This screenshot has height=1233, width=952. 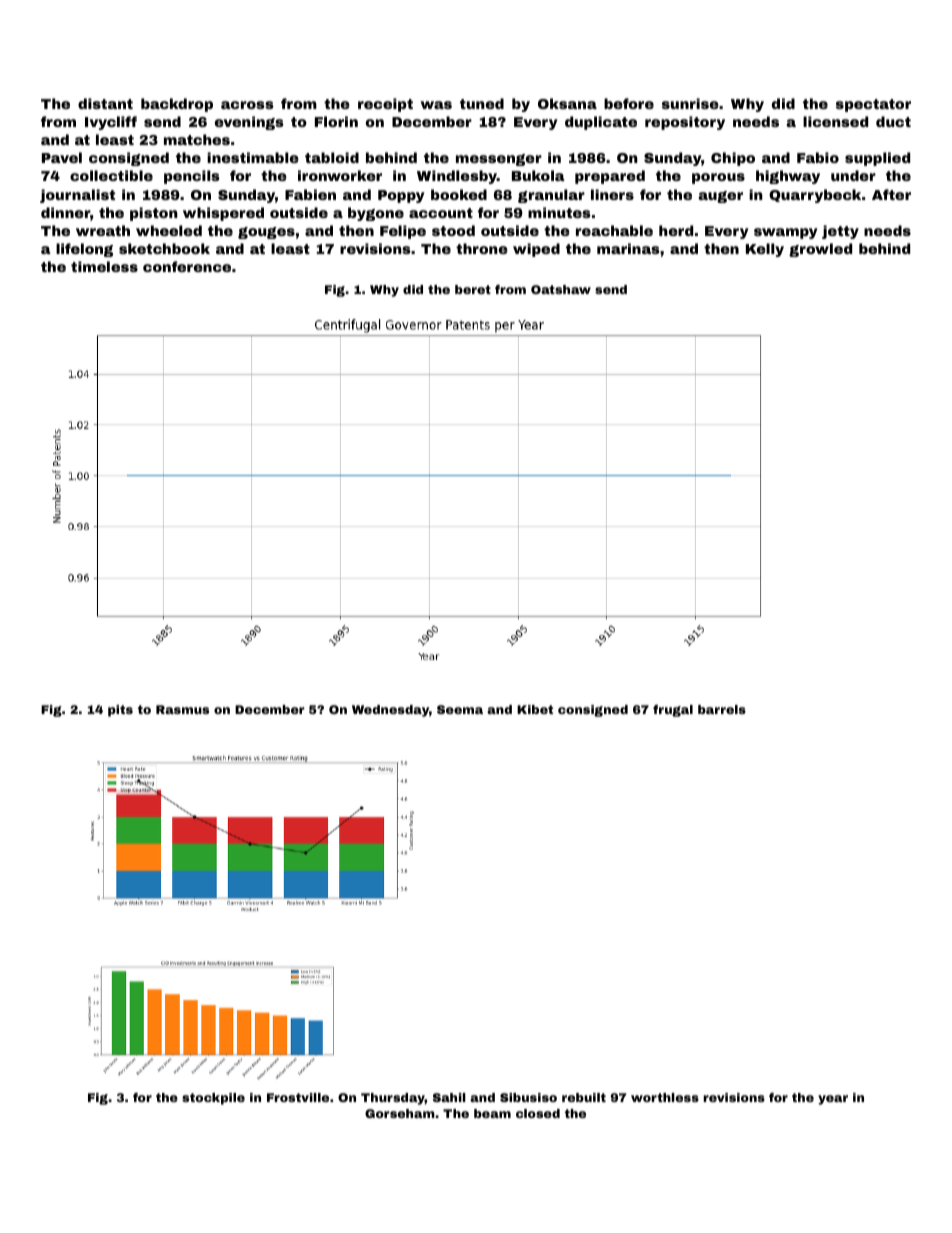 What do you see at coordinates (182, 709) in the screenshot?
I see `Rasmus` at bounding box center [182, 709].
